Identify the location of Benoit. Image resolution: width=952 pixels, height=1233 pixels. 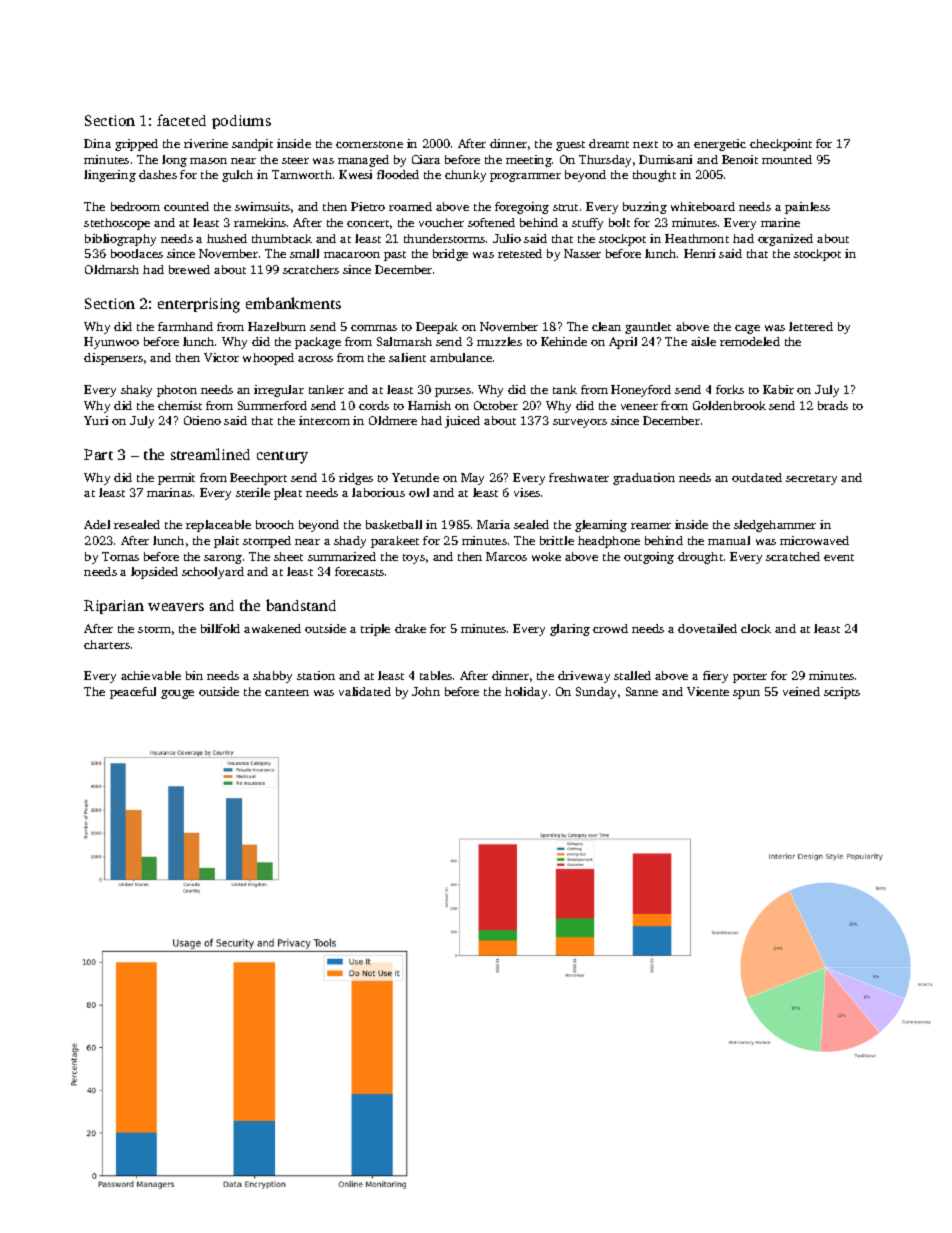
(740, 159).
